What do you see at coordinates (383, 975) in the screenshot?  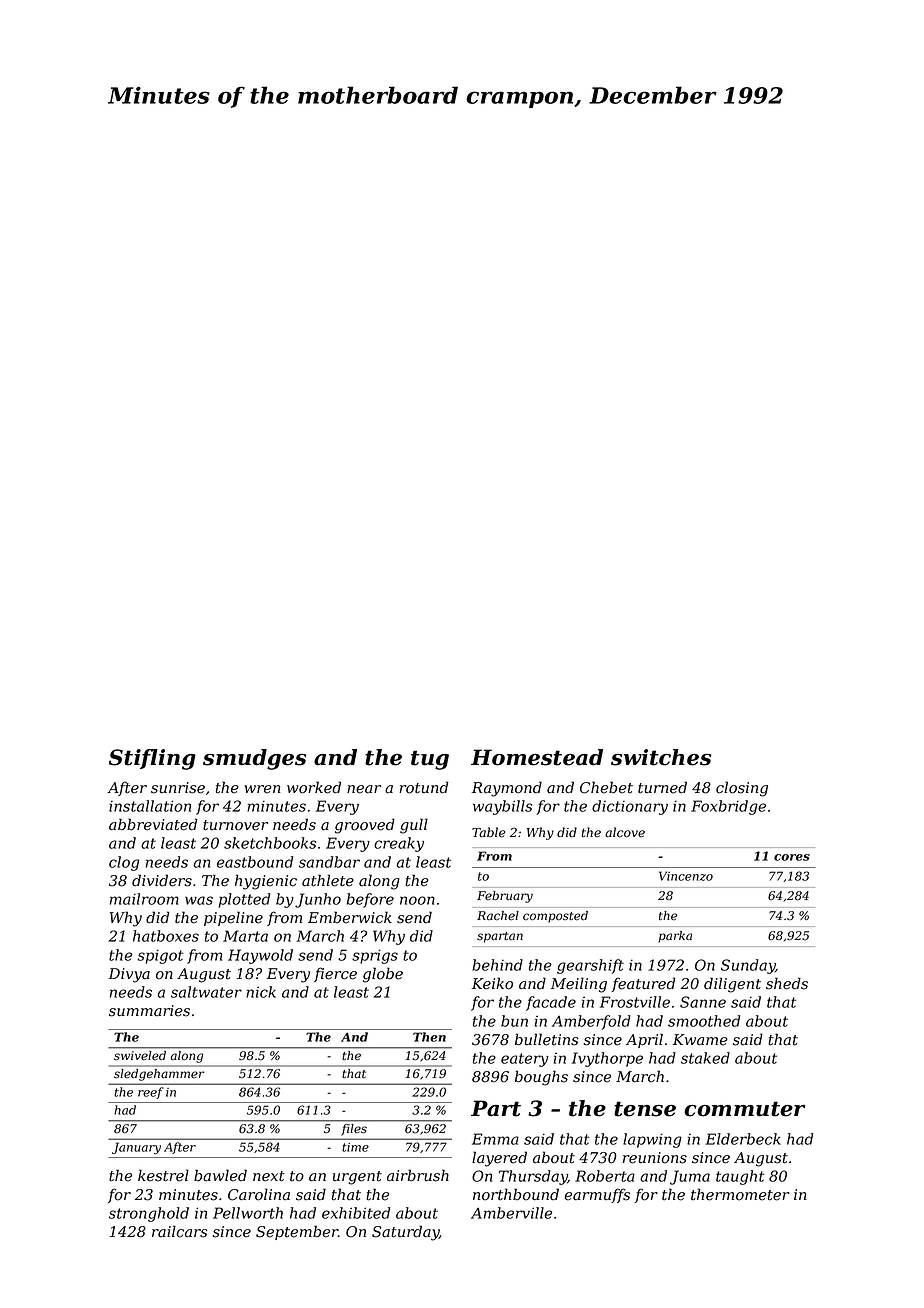 I see `globe` at bounding box center [383, 975].
